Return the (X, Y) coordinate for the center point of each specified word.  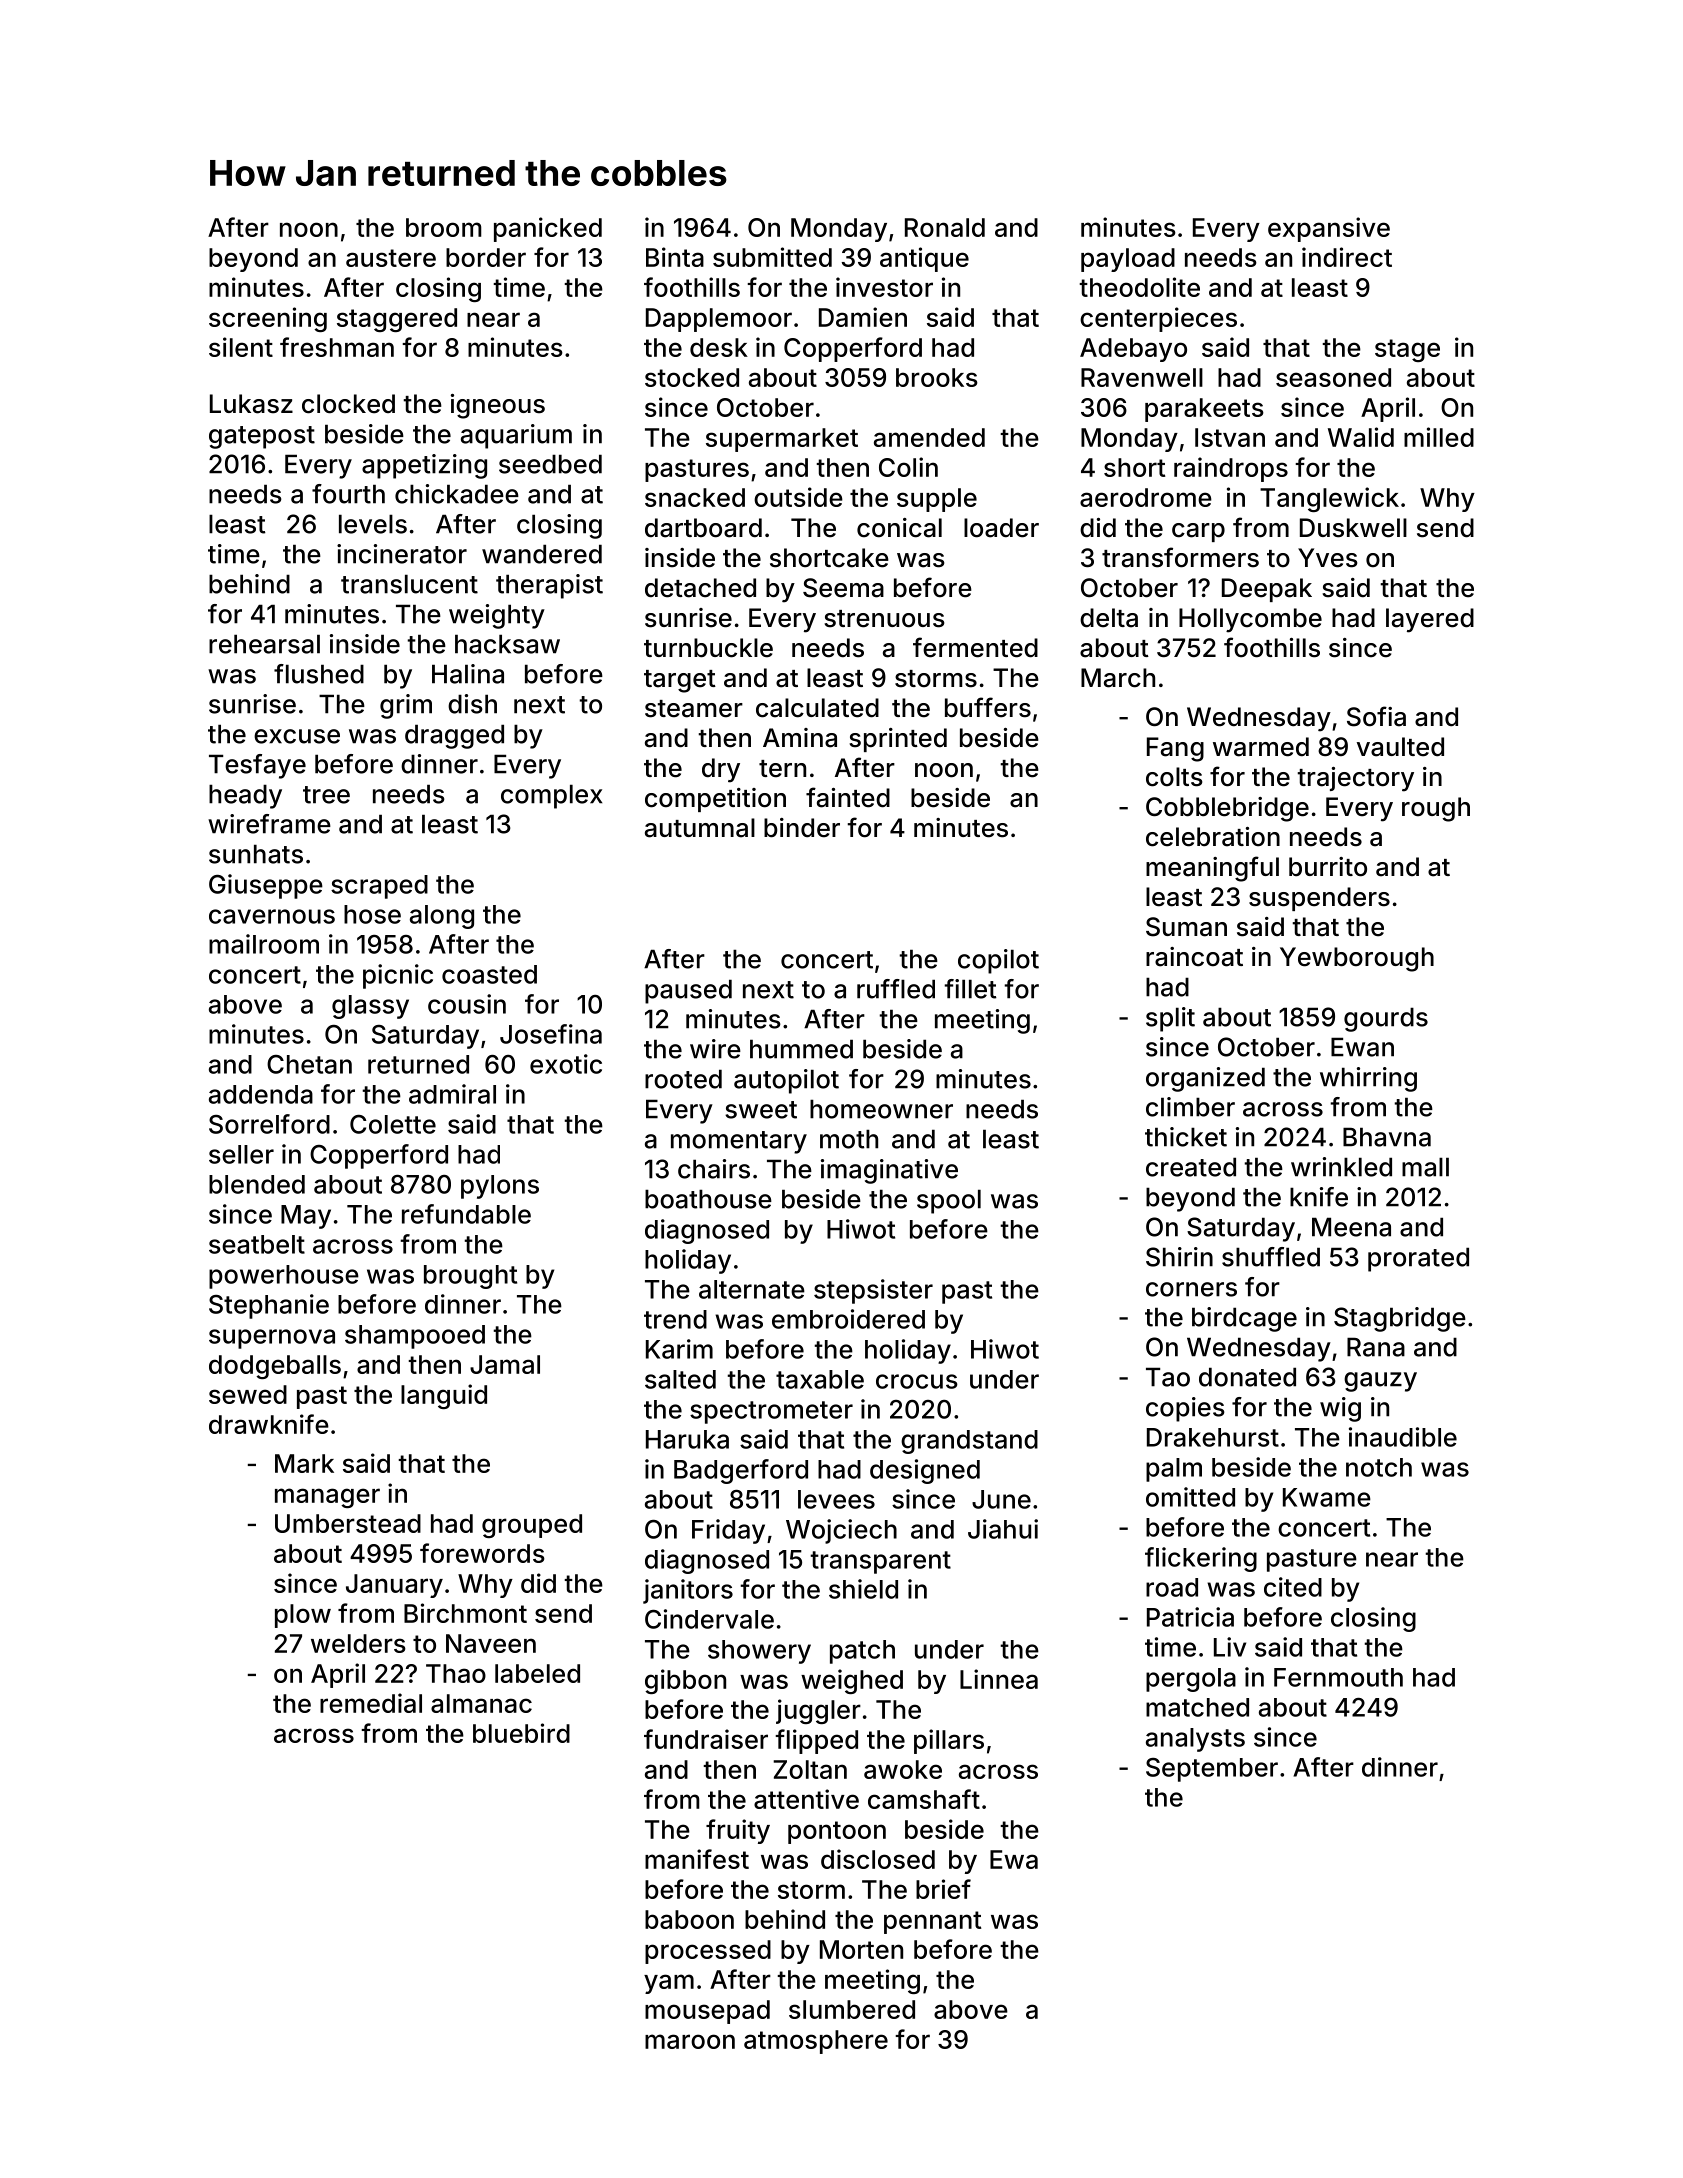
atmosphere (816, 2042)
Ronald (945, 227)
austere (391, 258)
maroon (690, 2041)
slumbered (852, 2009)
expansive (1329, 229)
